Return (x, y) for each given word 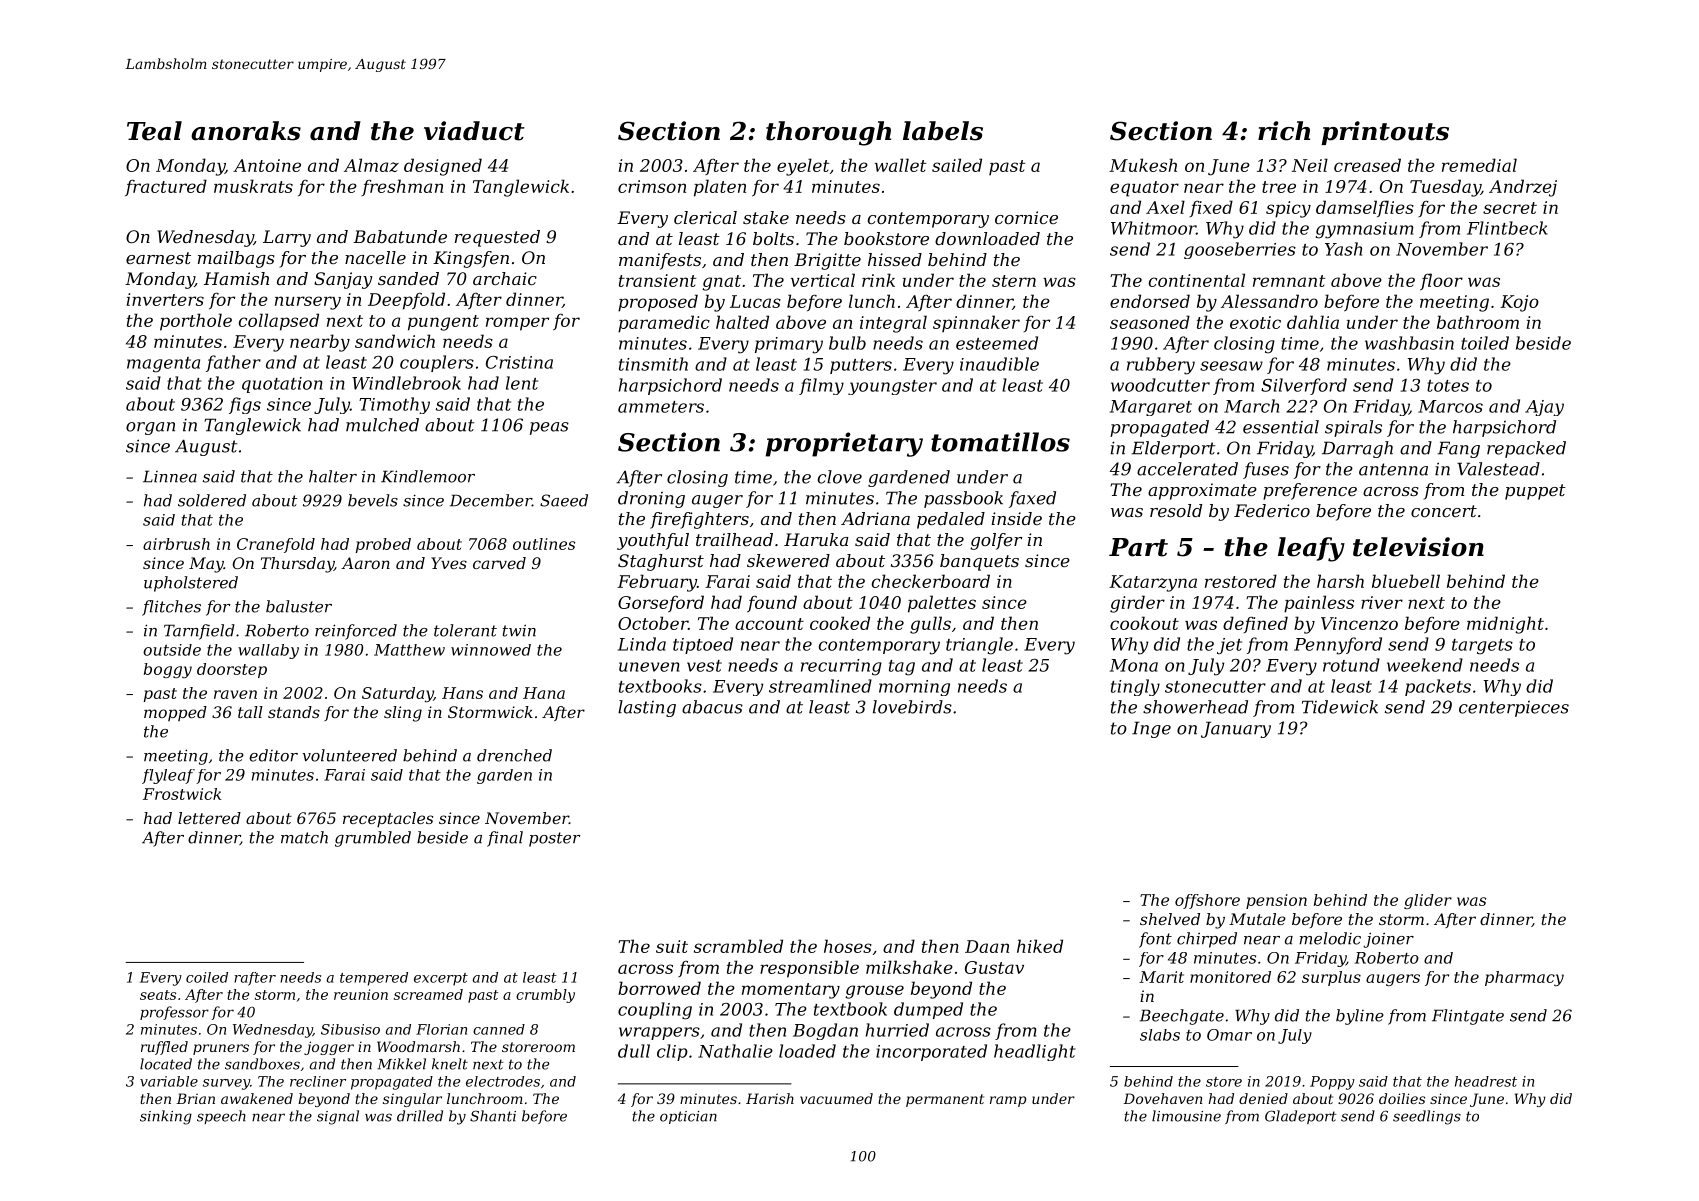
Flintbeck (1507, 228)
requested (497, 238)
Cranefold (276, 545)
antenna (1393, 469)
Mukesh (1143, 165)
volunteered (349, 755)
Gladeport (1300, 1117)
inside (1016, 518)
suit (672, 946)
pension (1276, 901)
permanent (945, 1100)
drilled (420, 1116)
